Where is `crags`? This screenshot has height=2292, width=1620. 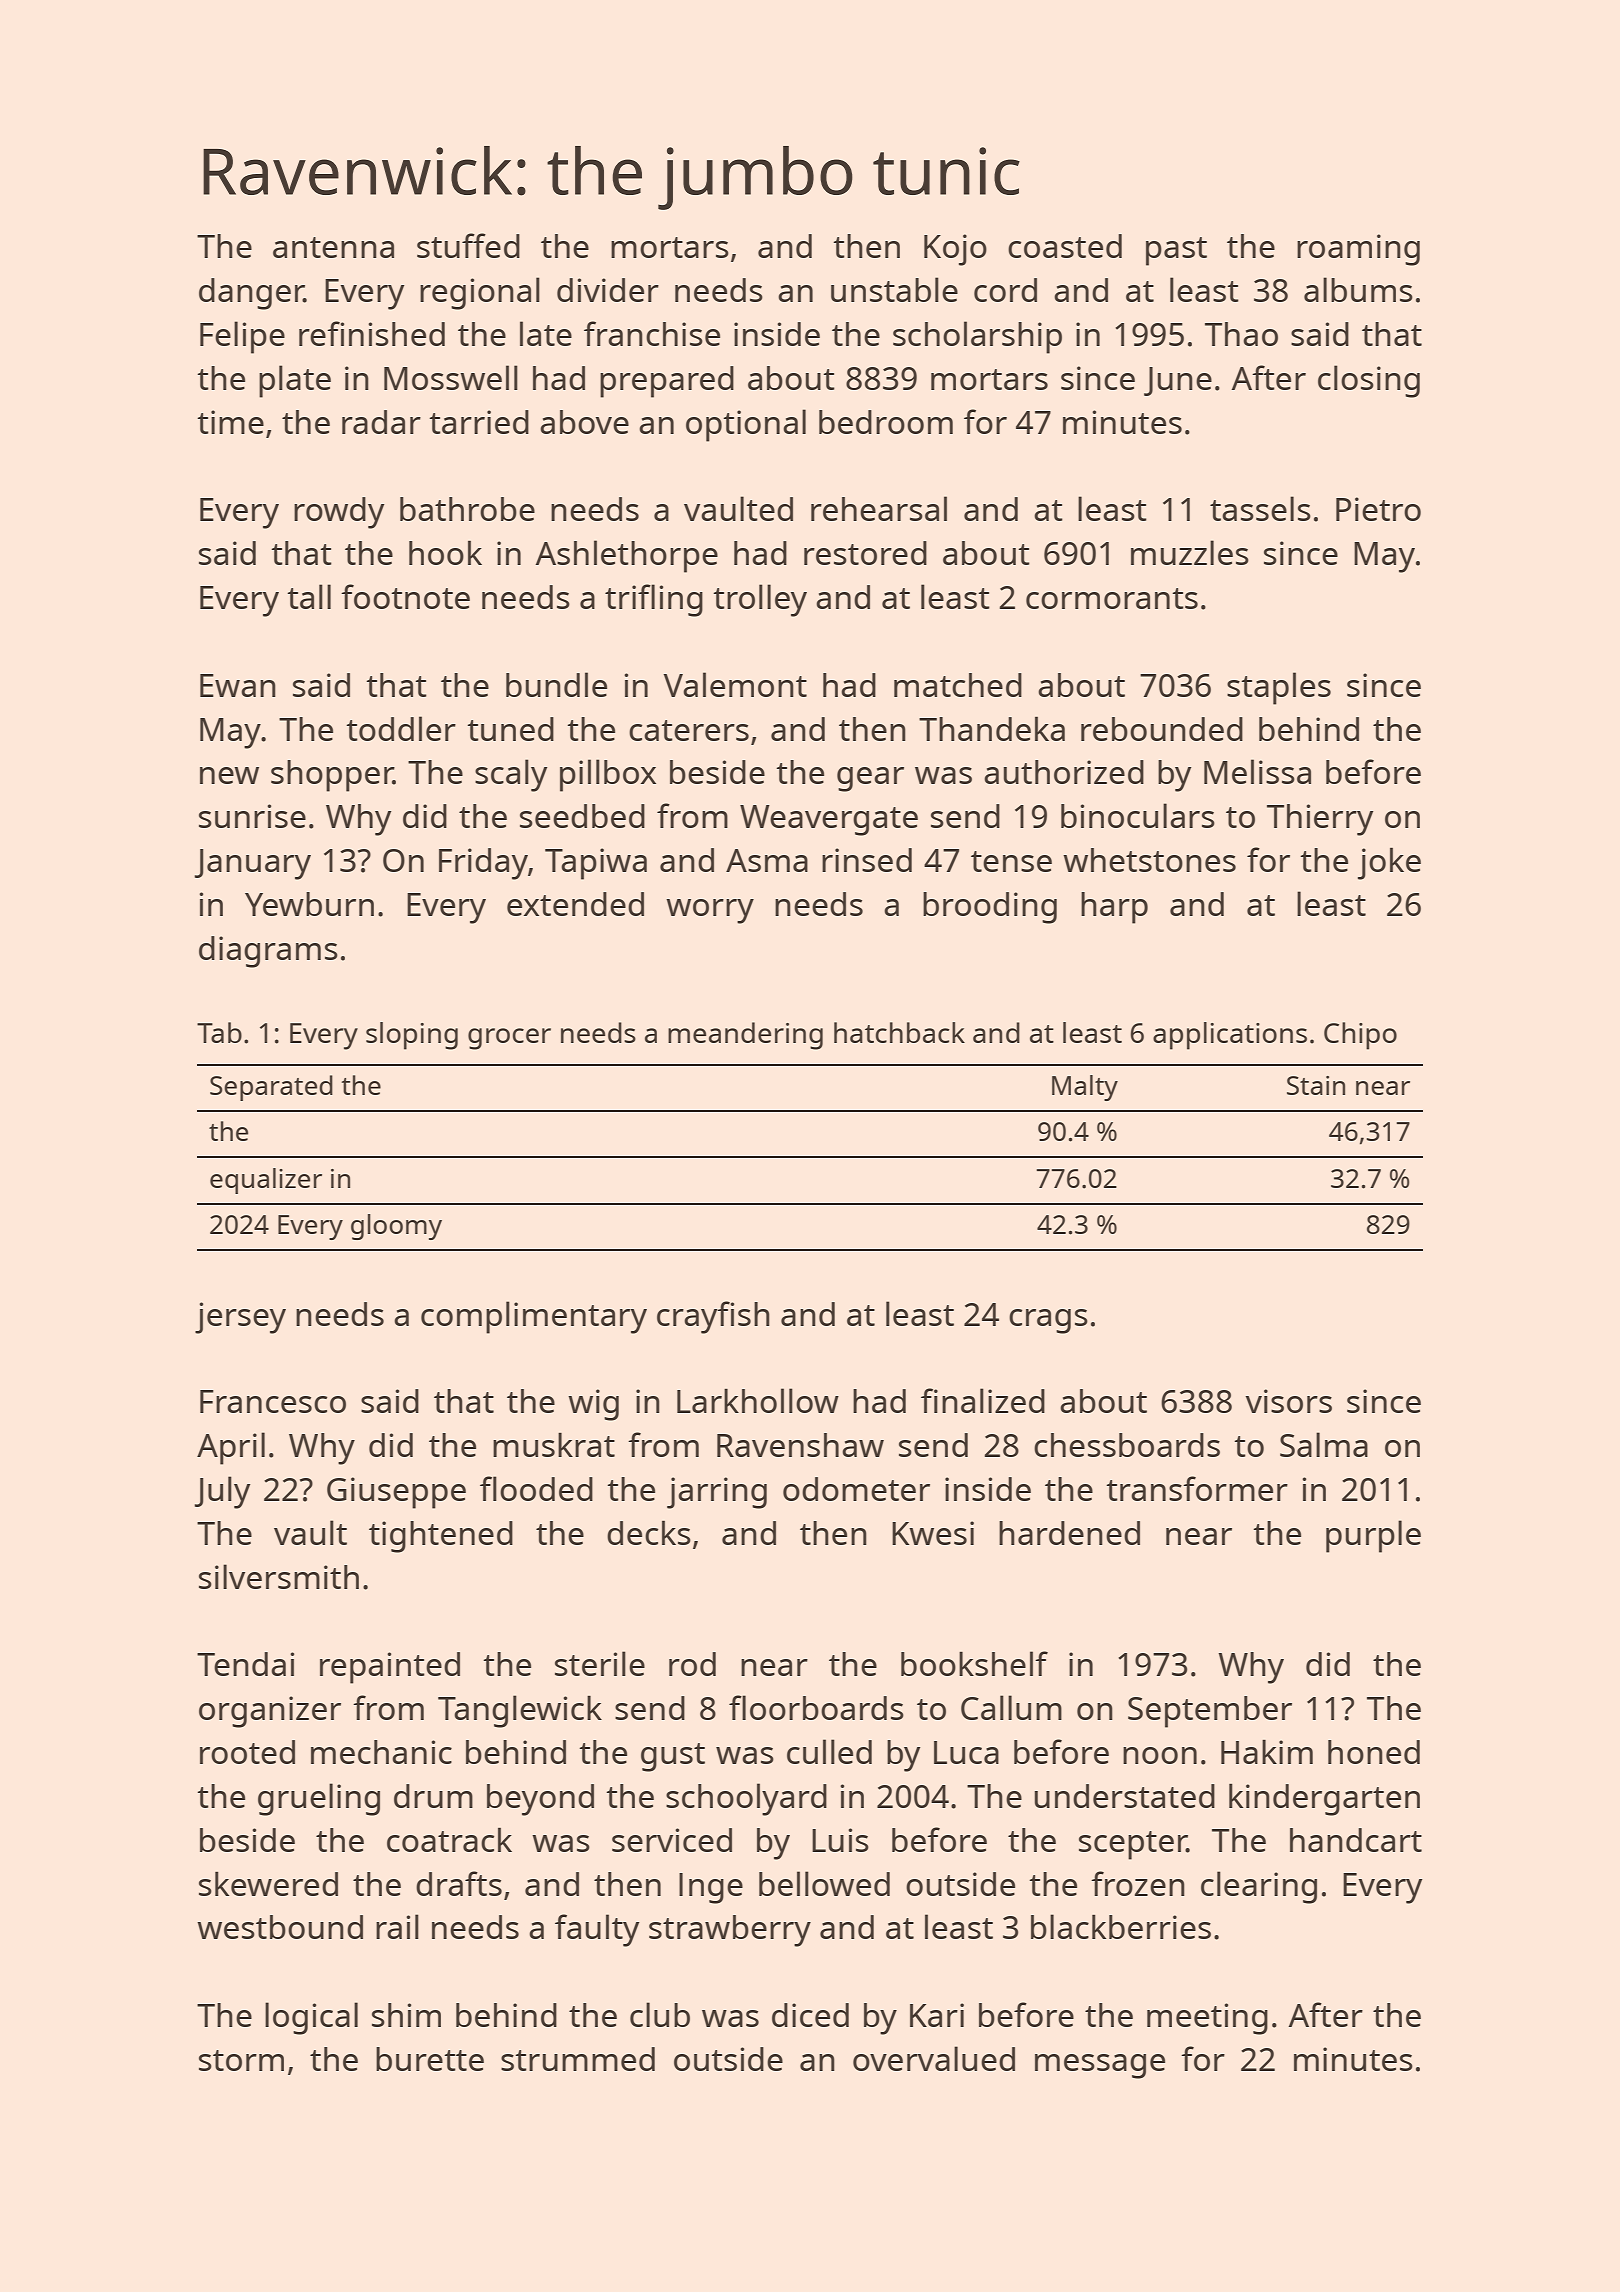 crags is located at coordinates (1048, 1321).
